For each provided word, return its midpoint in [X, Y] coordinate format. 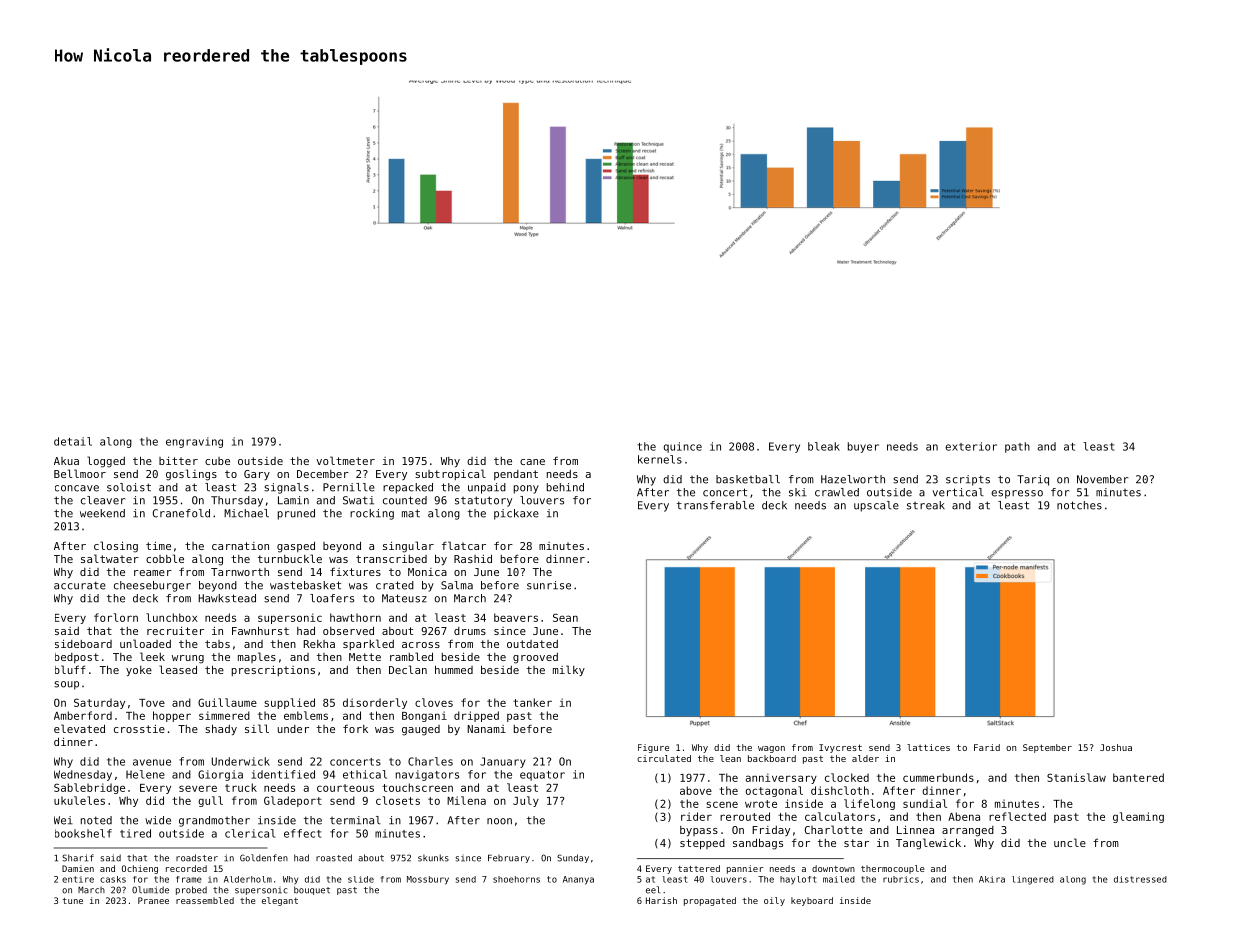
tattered [699, 868]
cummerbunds [938, 777]
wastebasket [305, 585]
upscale [876, 506]
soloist [129, 487]
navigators [427, 775]
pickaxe [516, 514]
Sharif [78, 858]
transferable [715, 505]
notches [1079, 505]
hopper [172, 716]
